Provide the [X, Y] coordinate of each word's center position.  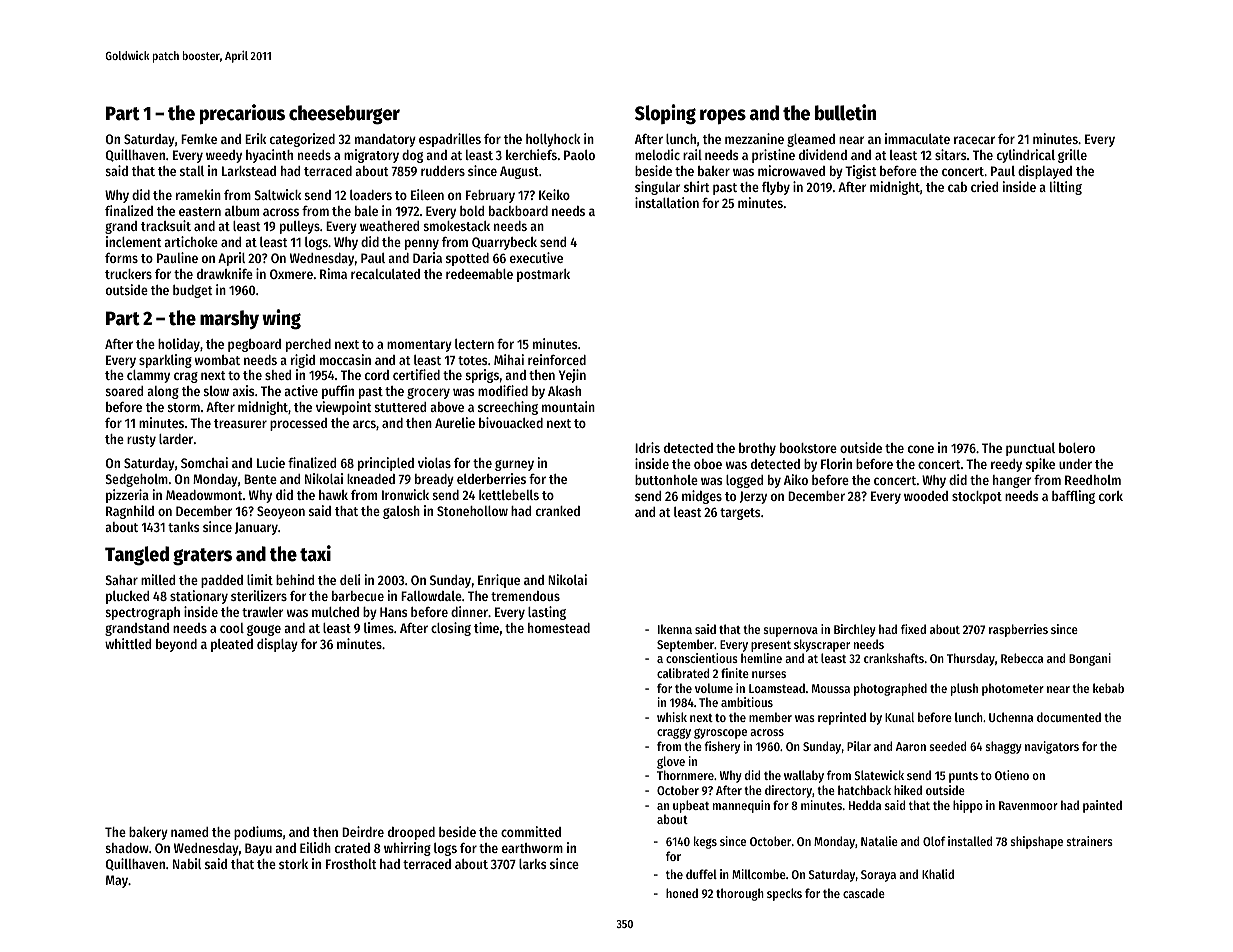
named [189, 832]
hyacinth [269, 156]
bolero [1077, 448]
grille [1072, 156]
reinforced [557, 359]
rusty [141, 441]
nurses [769, 674]
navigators [1052, 747]
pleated [232, 645]
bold [472, 211]
